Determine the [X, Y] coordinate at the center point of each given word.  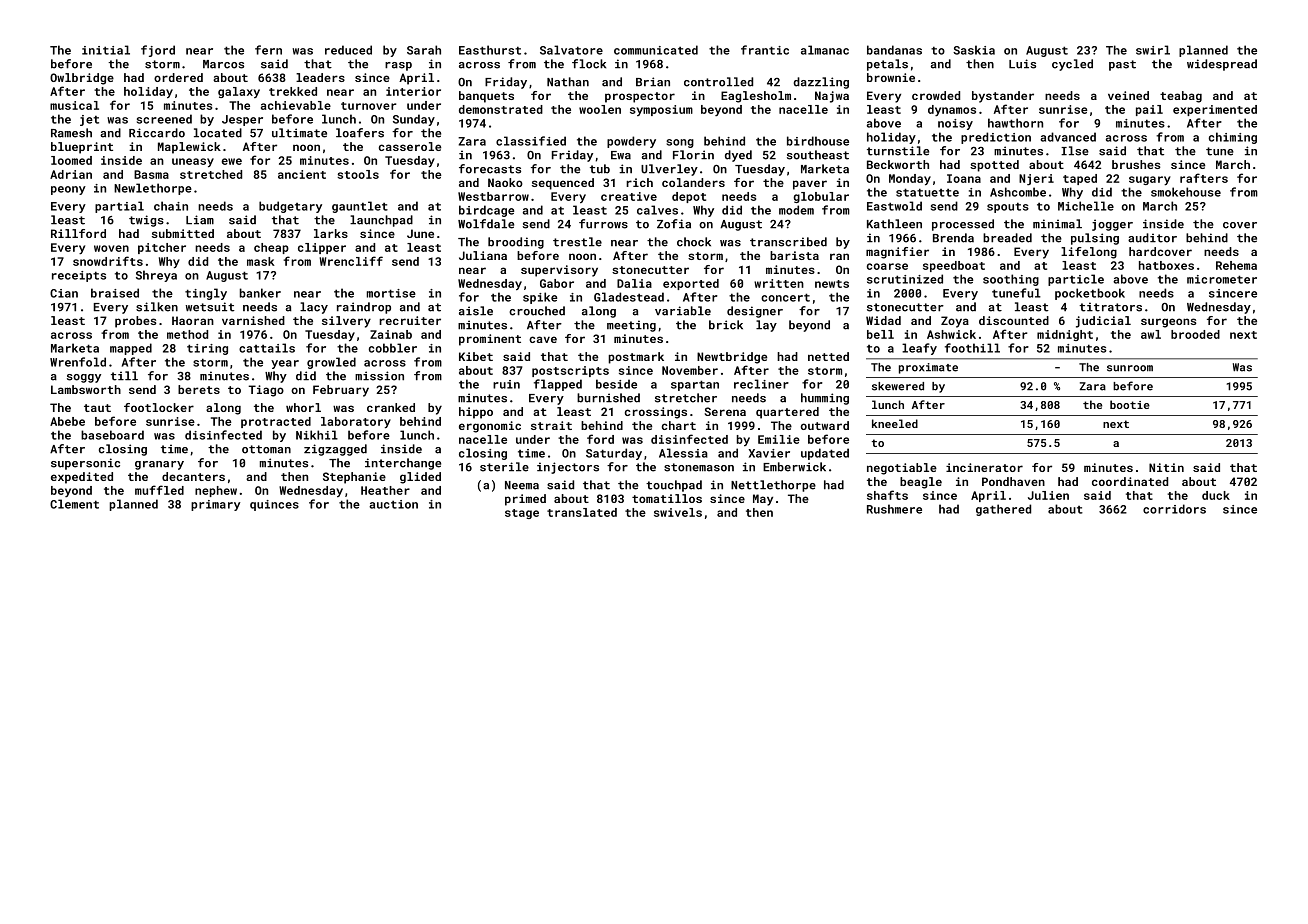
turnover [368, 106]
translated [582, 512]
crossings [656, 413]
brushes [1136, 164]
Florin [693, 155]
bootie [1130, 404]
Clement [74, 504]
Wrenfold [78, 362]
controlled [718, 82]
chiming [1233, 138]
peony [68, 190]
